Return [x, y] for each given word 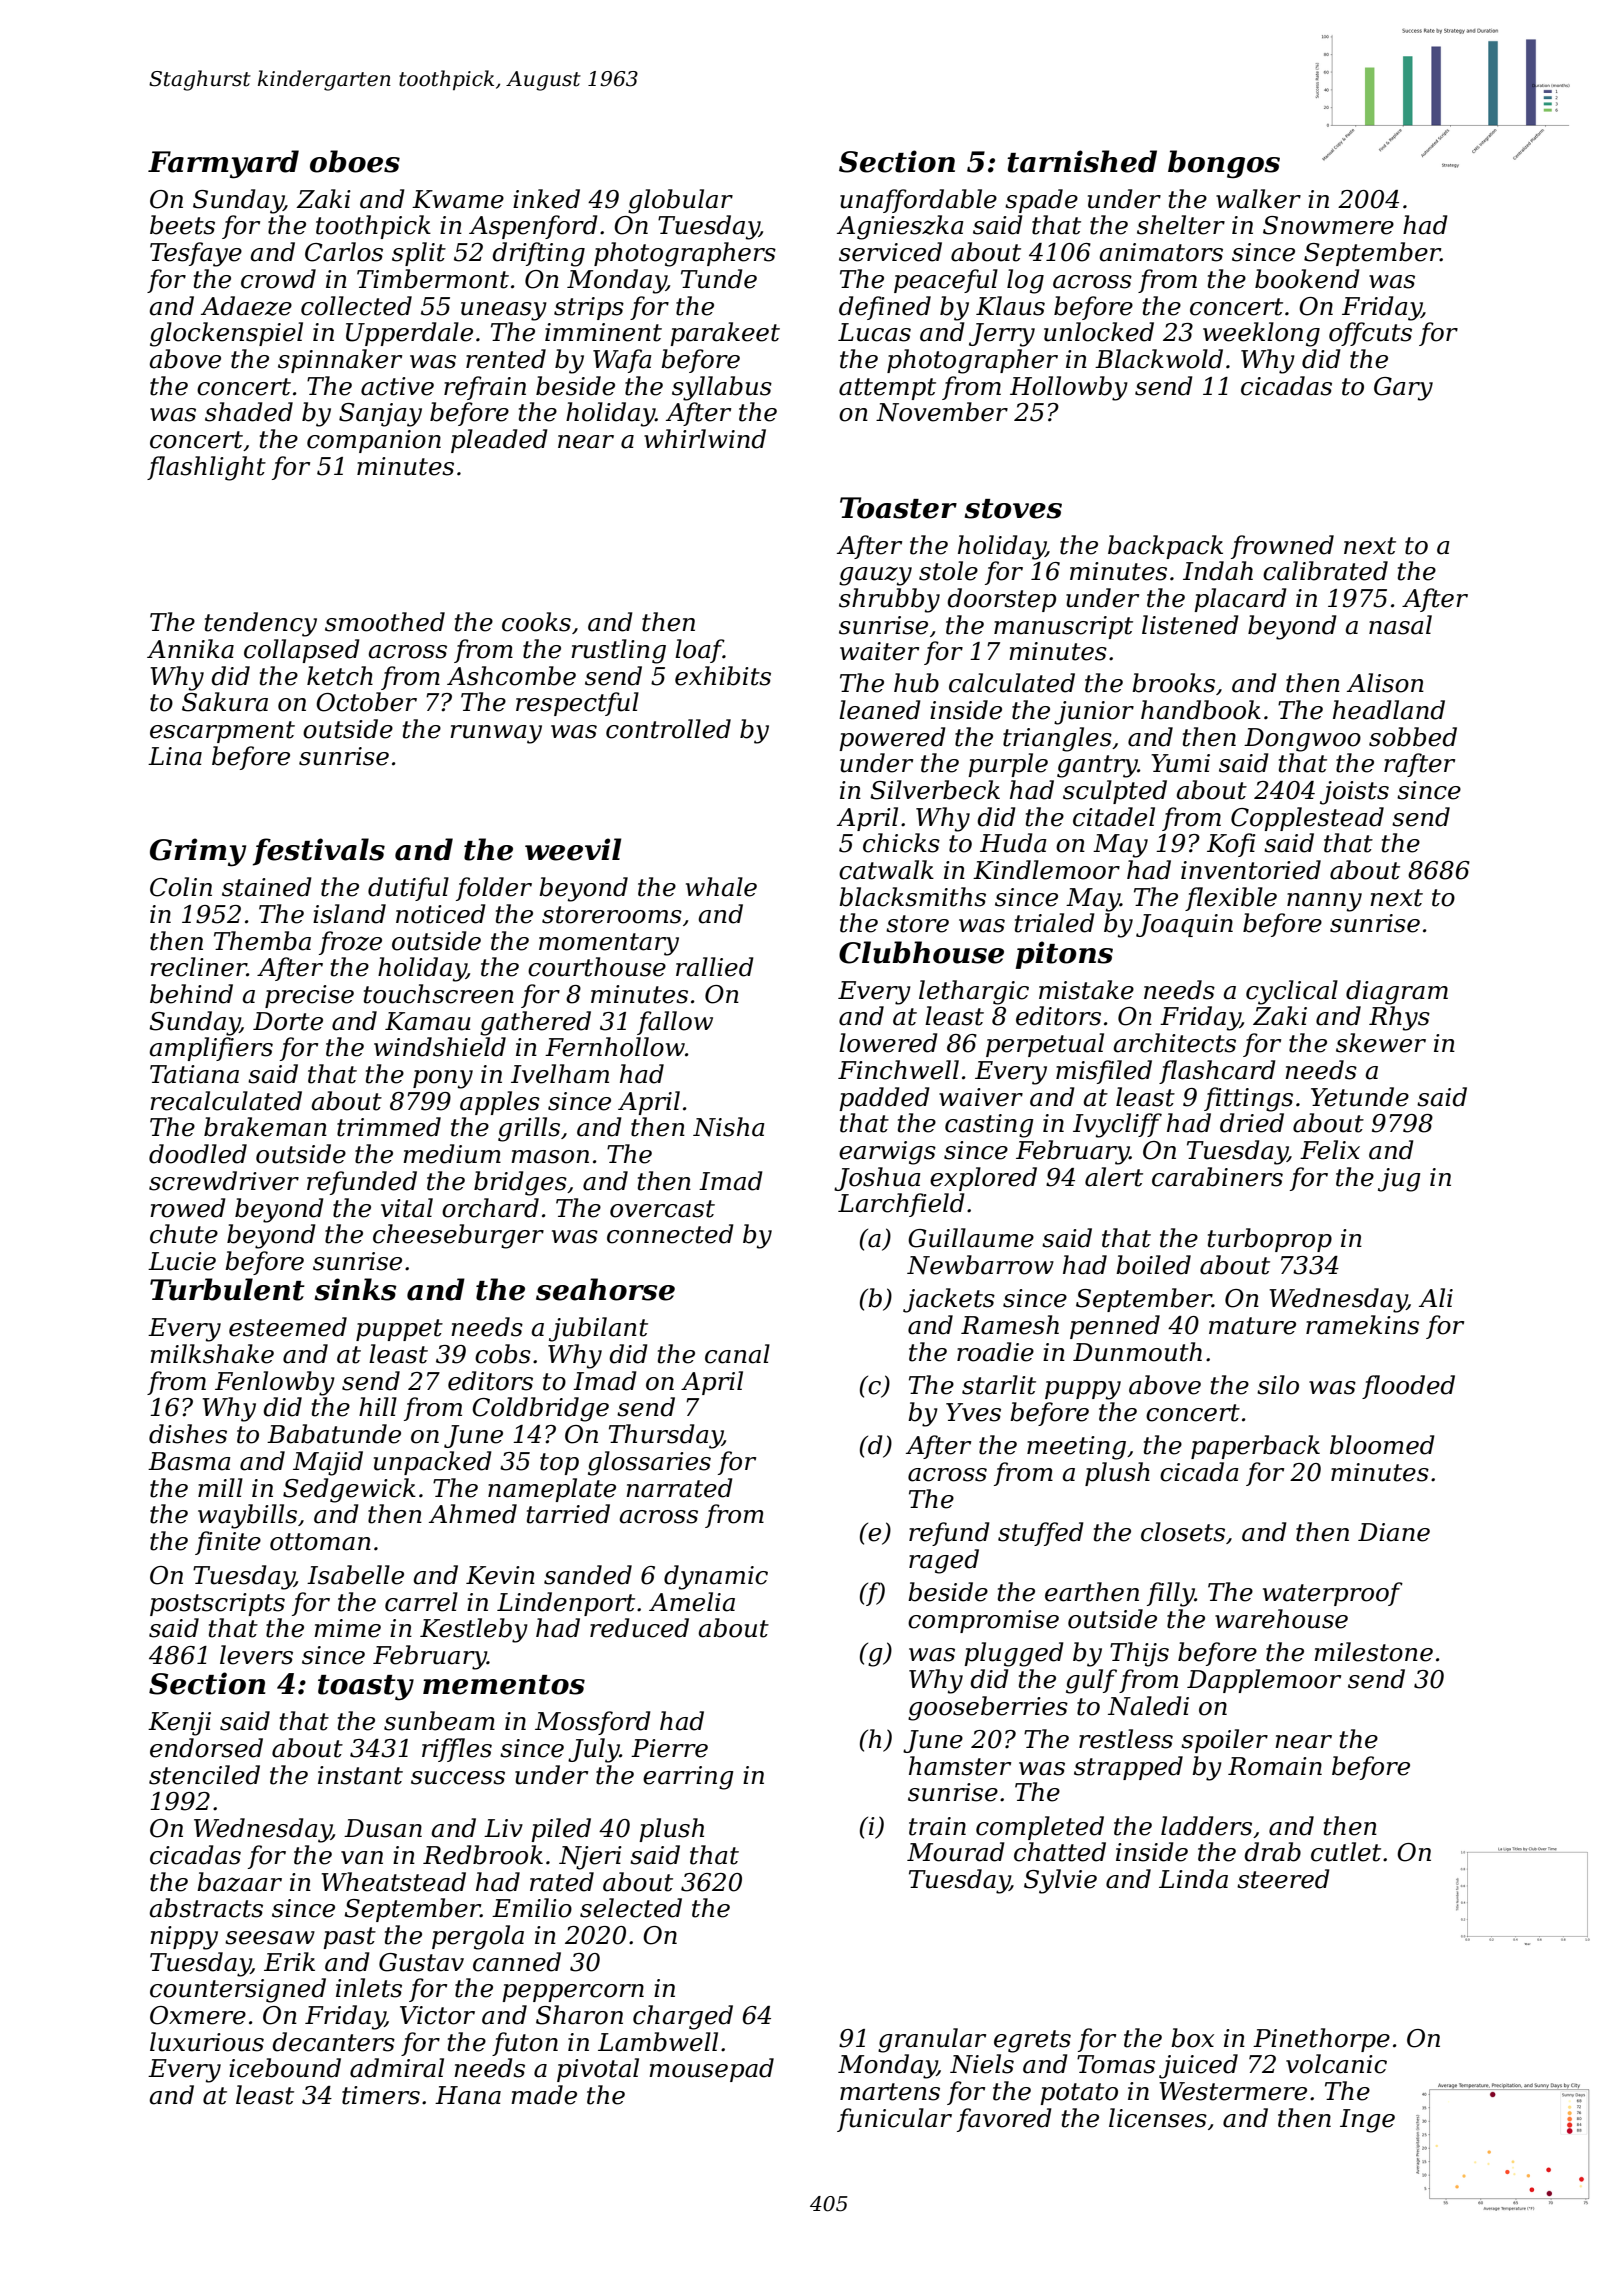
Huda [1013, 843]
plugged [1014, 1654]
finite [228, 1543]
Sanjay [380, 415]
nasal [1400, 625]
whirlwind [705, 439]
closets [1183, 1532]
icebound [285, 2068]
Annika [190, 649]
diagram [1397, 992]
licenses [1158, 2118]
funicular [894, 2120]
